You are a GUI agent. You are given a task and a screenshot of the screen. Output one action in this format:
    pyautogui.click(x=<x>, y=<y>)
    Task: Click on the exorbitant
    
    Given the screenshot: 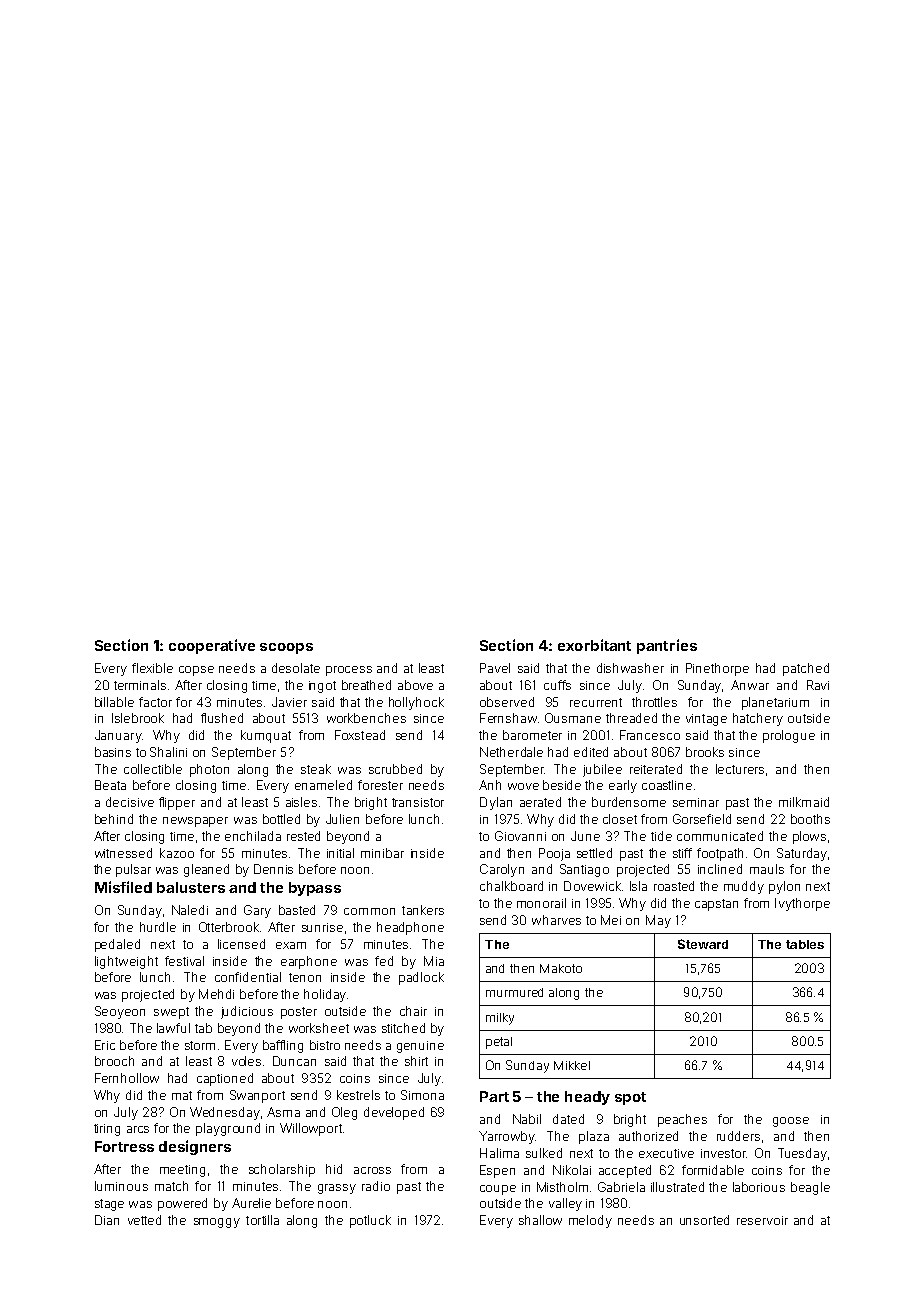 What is the action you would take?
    pyautogui.click(x=594, y=645)
